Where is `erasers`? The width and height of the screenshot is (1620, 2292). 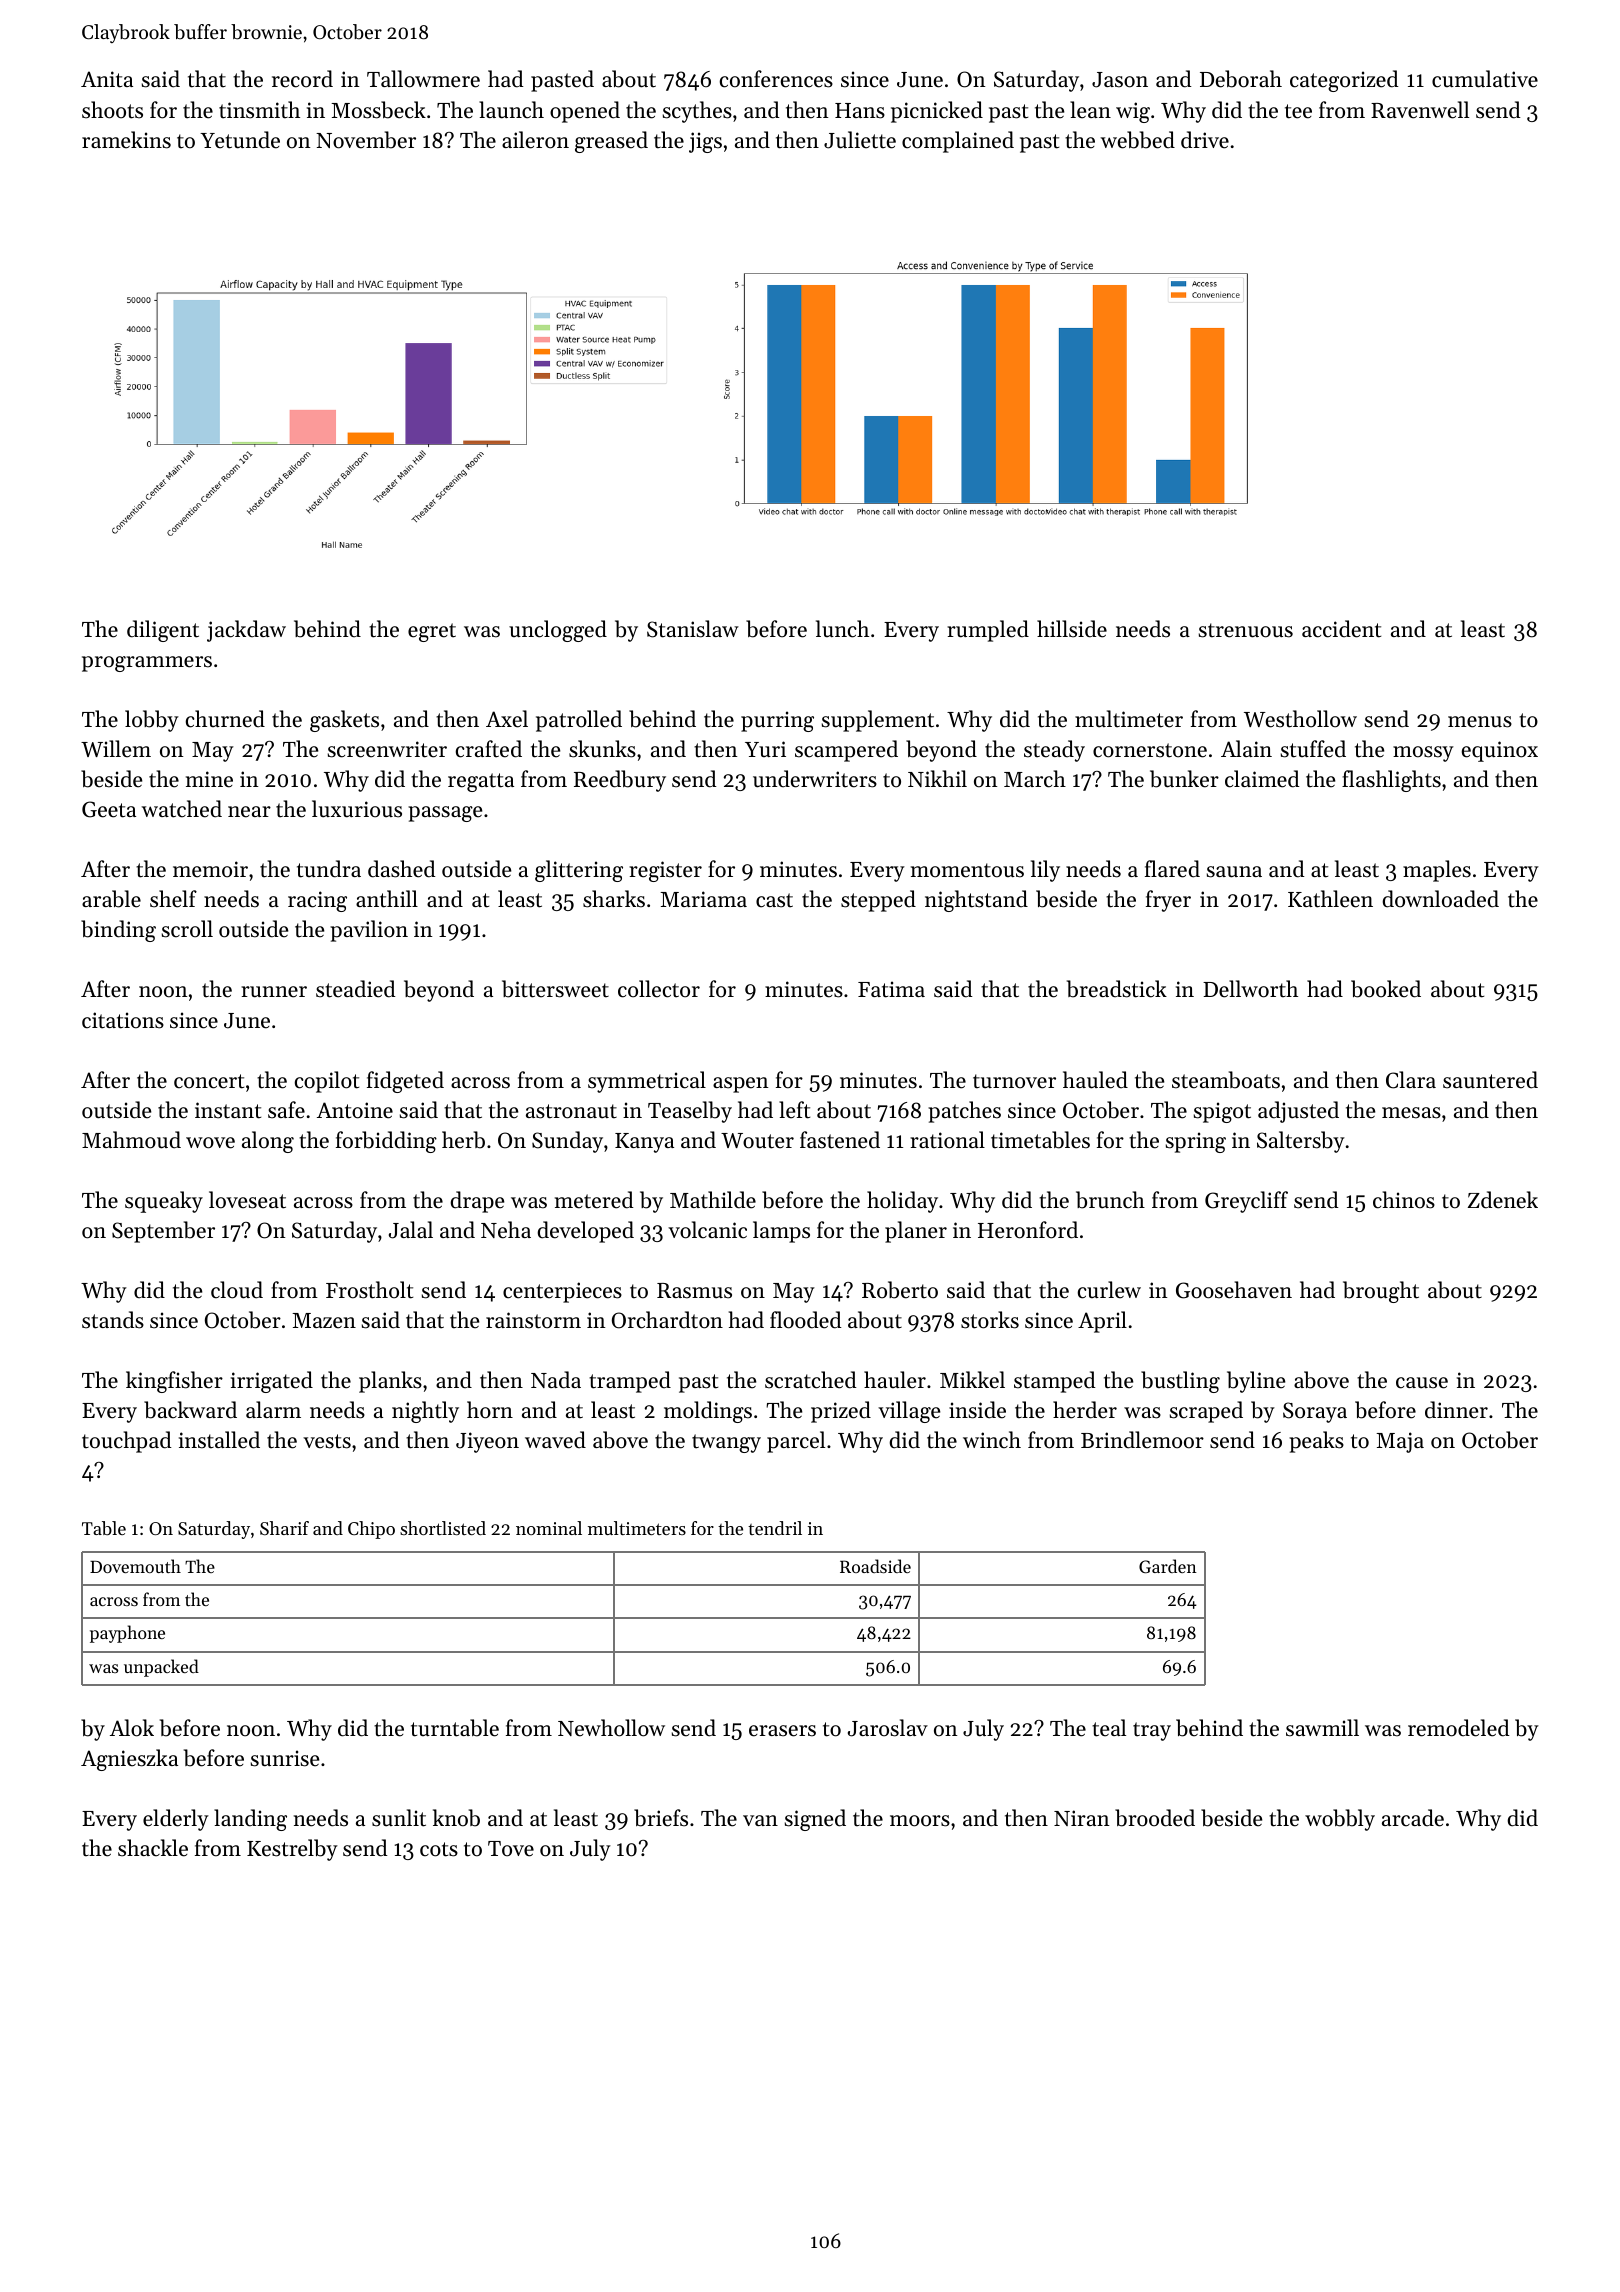
erasers is located at coordinates (782, 1731).
